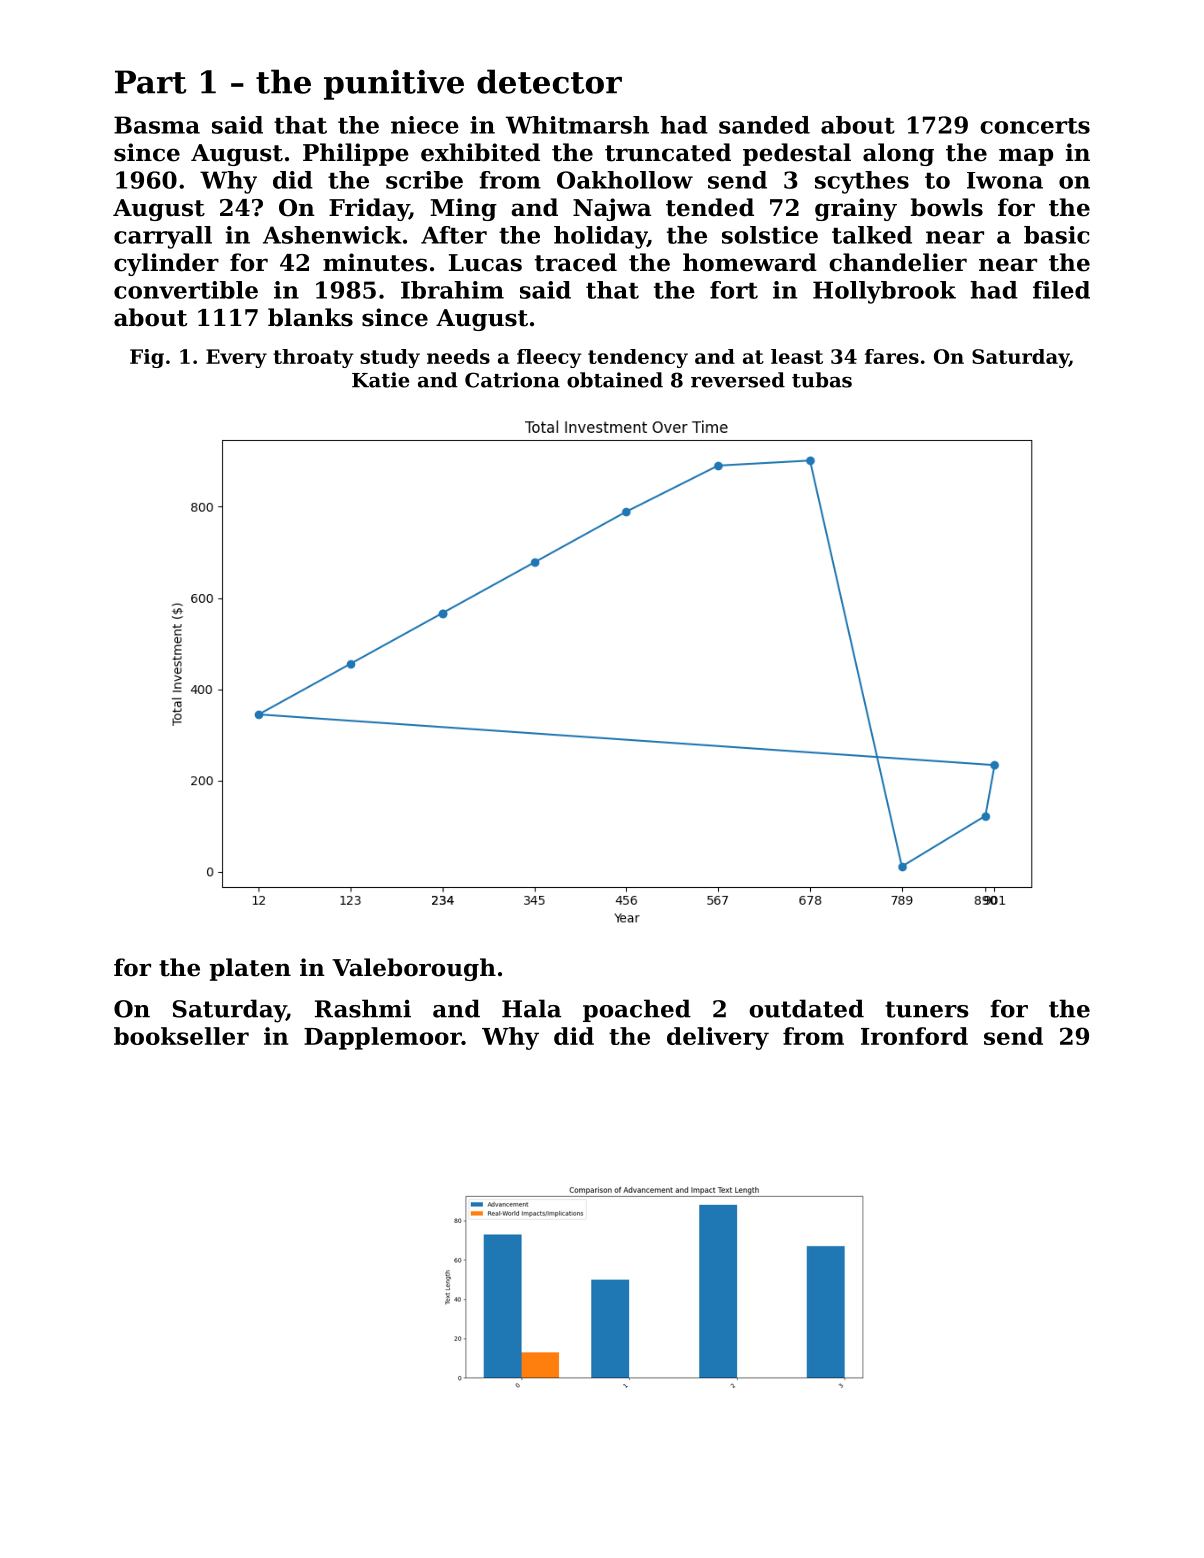 The width and height of the document is (1204, 1558). I want to click on Ashenwick, so click(332, 235).
